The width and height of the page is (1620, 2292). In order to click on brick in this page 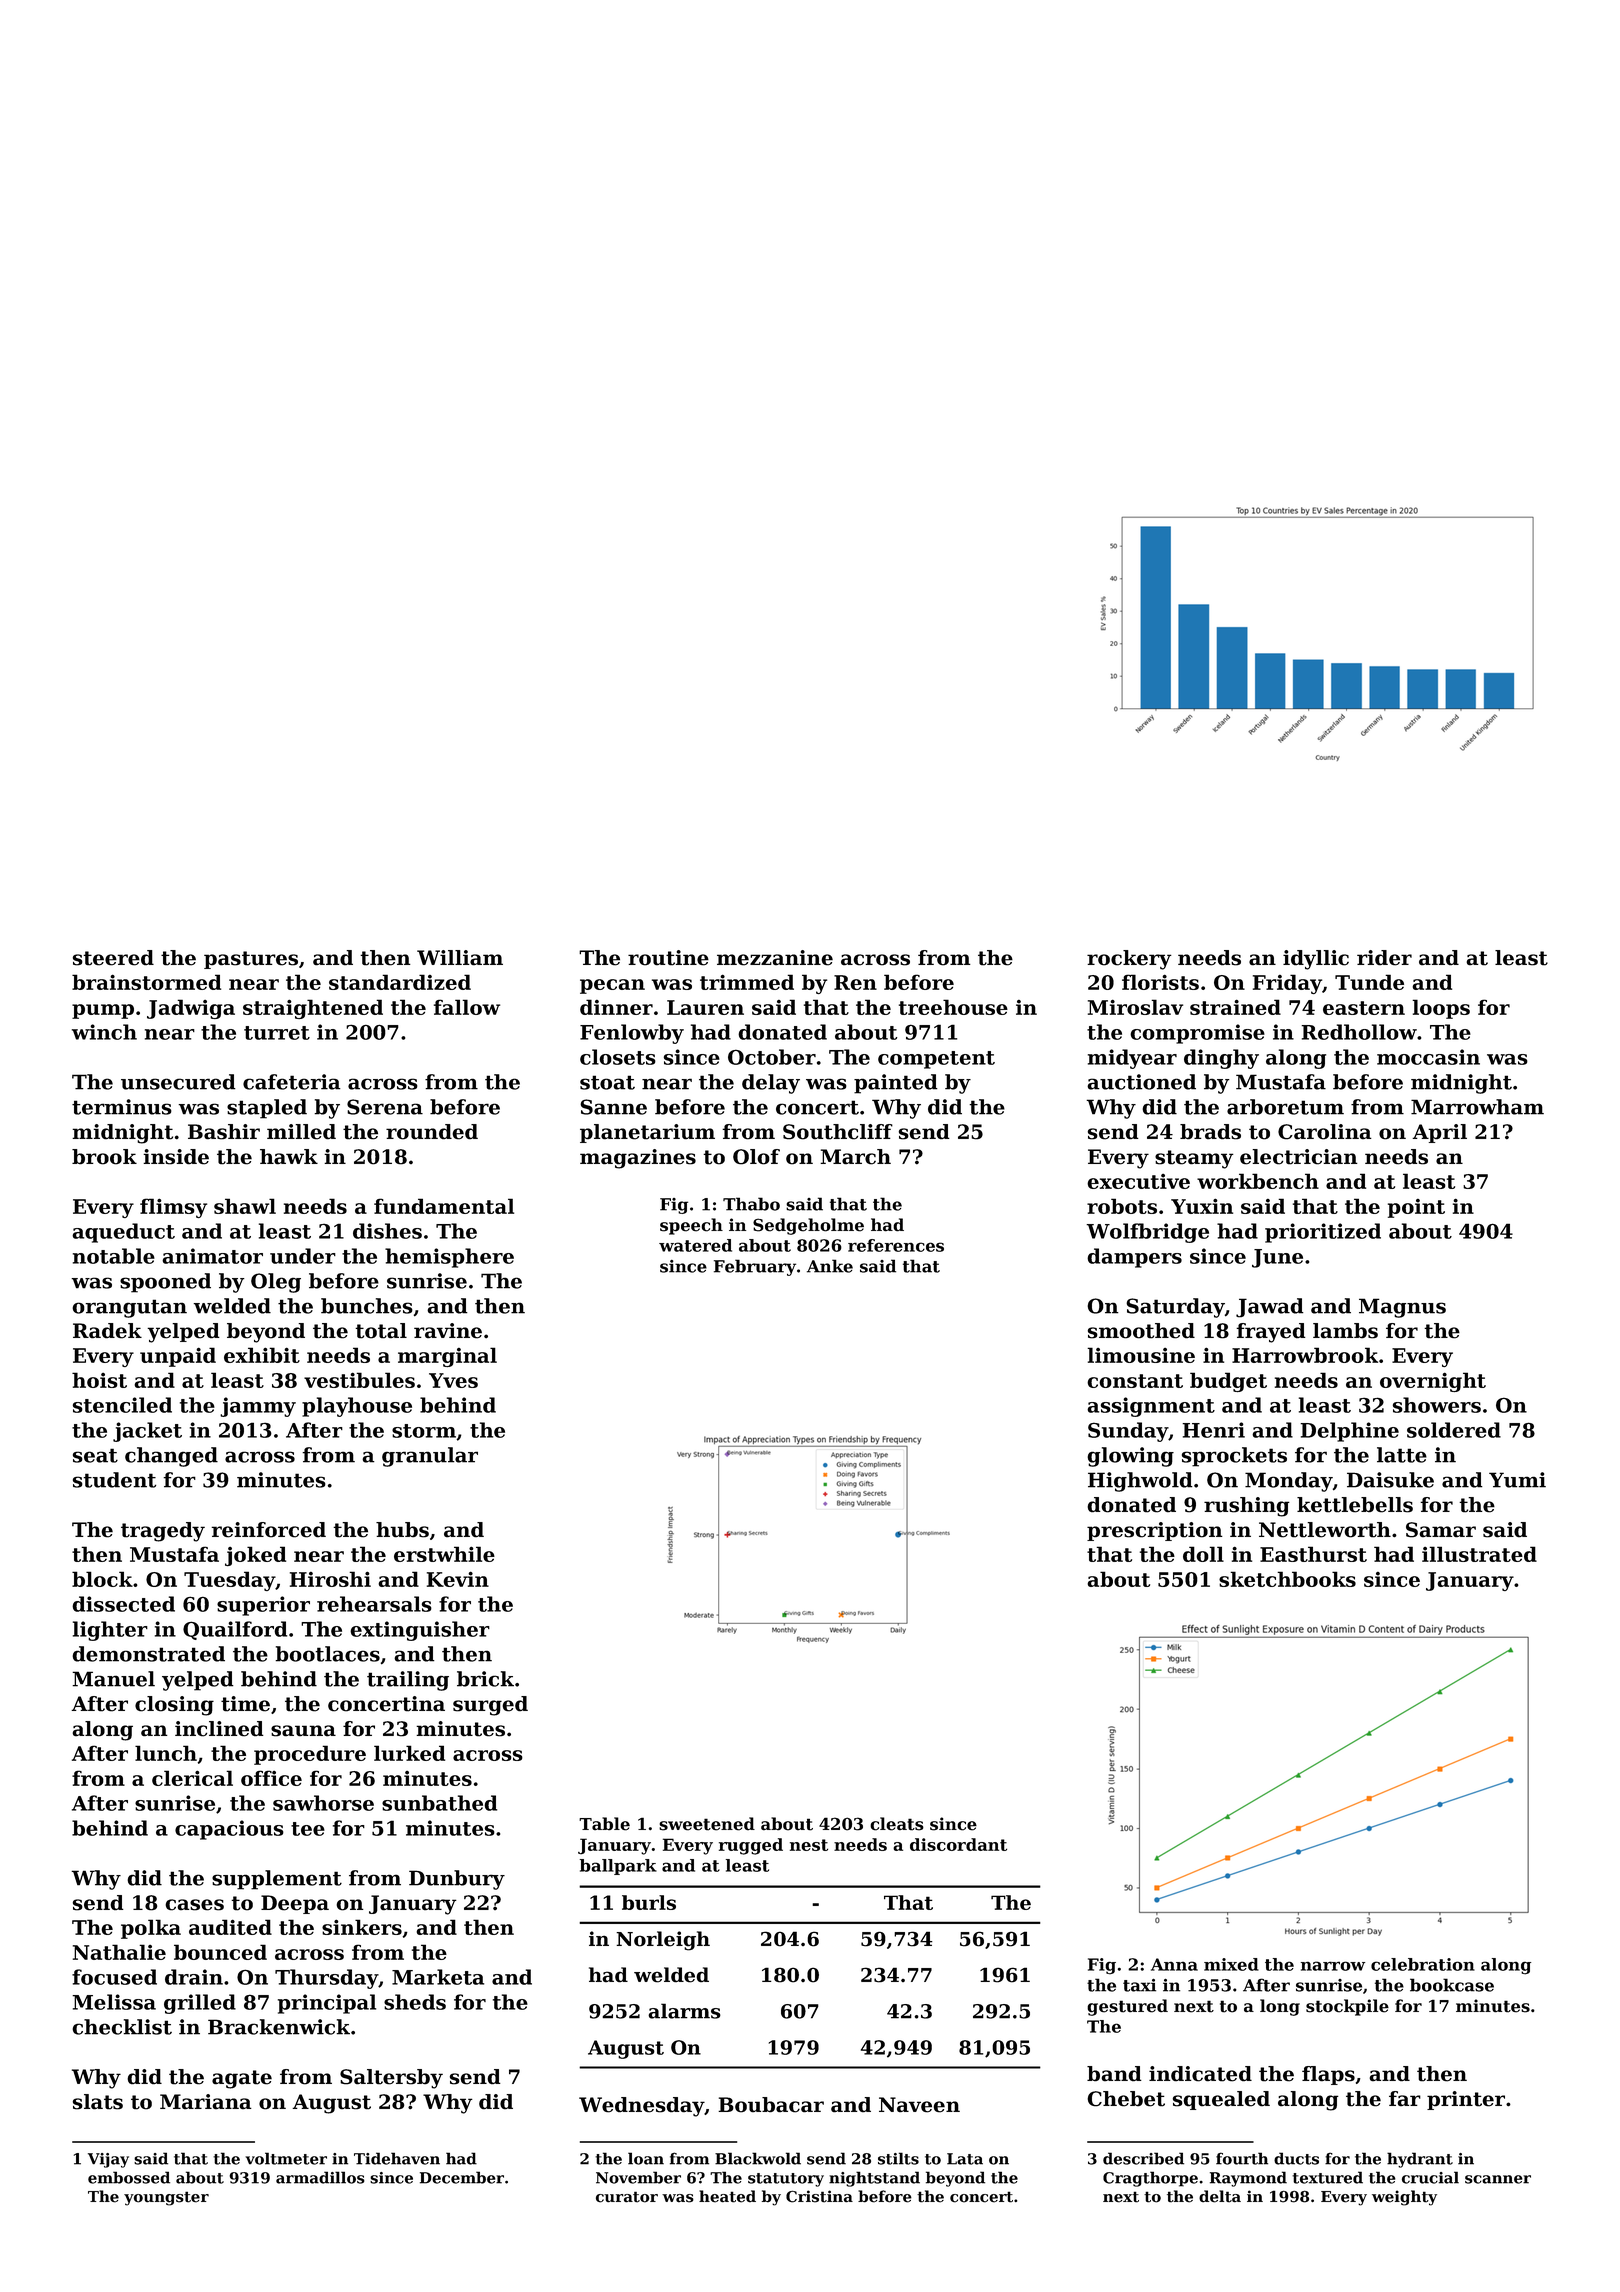, I will do `click(485, 1679)`.
